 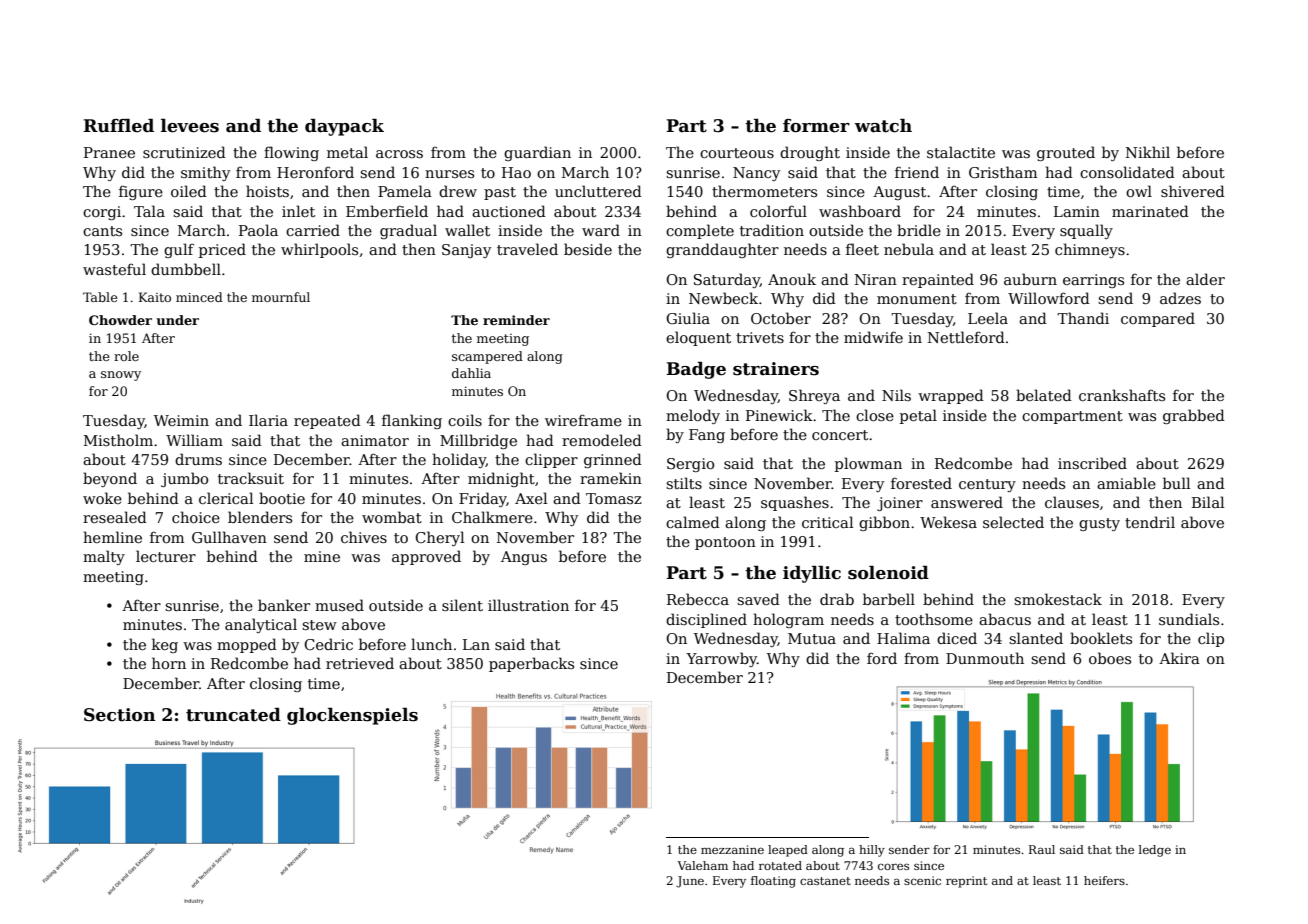 I want to click on Nikhil, so click(x=1148, y=152).
